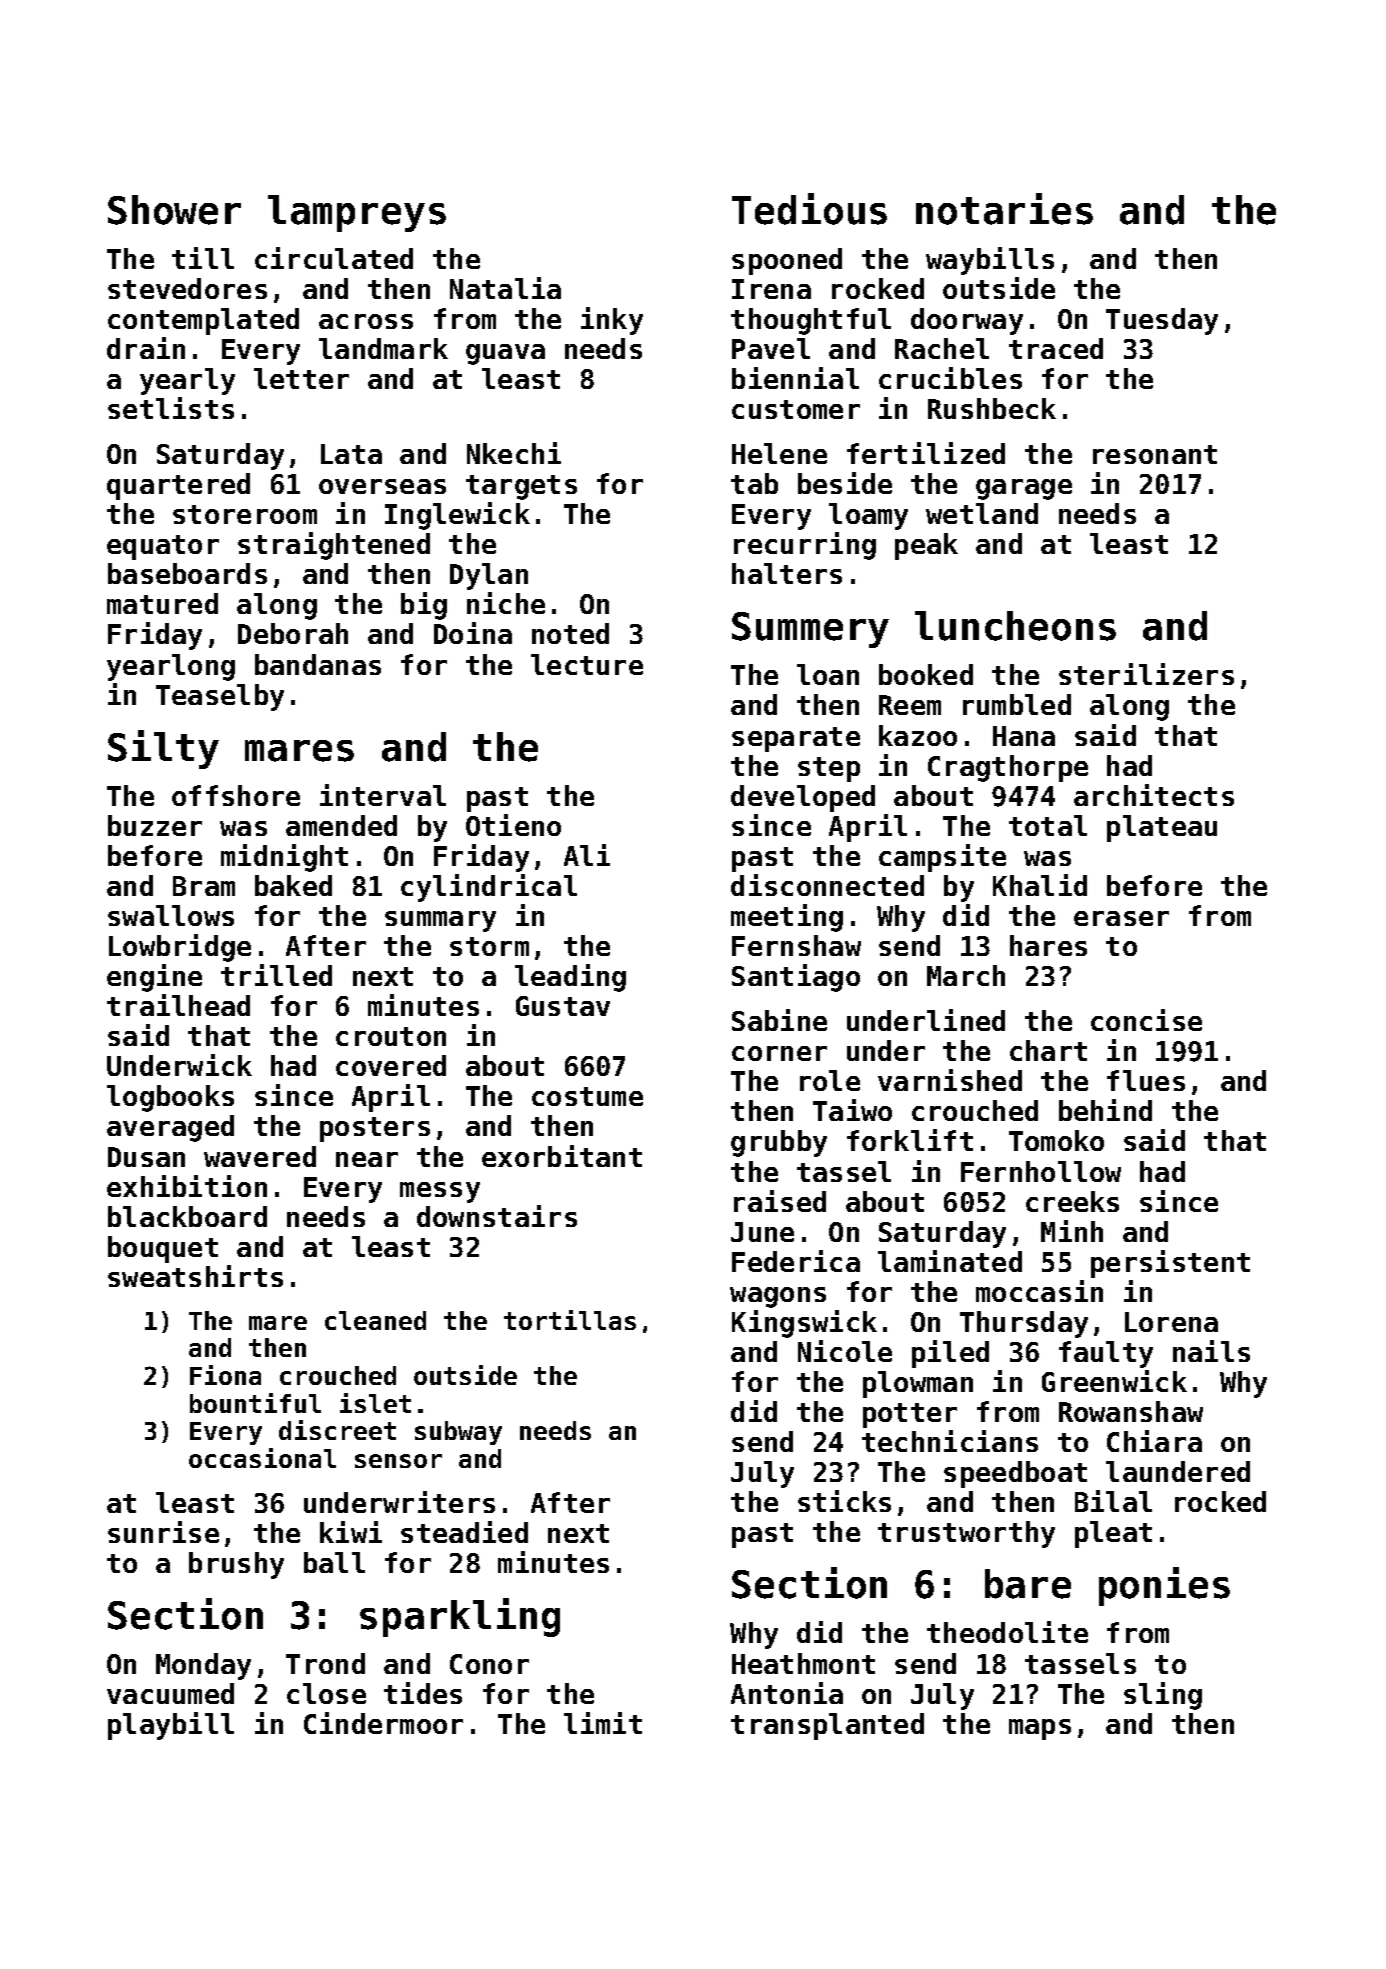 The width and height of the screenshot is (1386, 1969). Describe the element at coordinates (796, 739) in the screenshot. I see `separate` at that location.
